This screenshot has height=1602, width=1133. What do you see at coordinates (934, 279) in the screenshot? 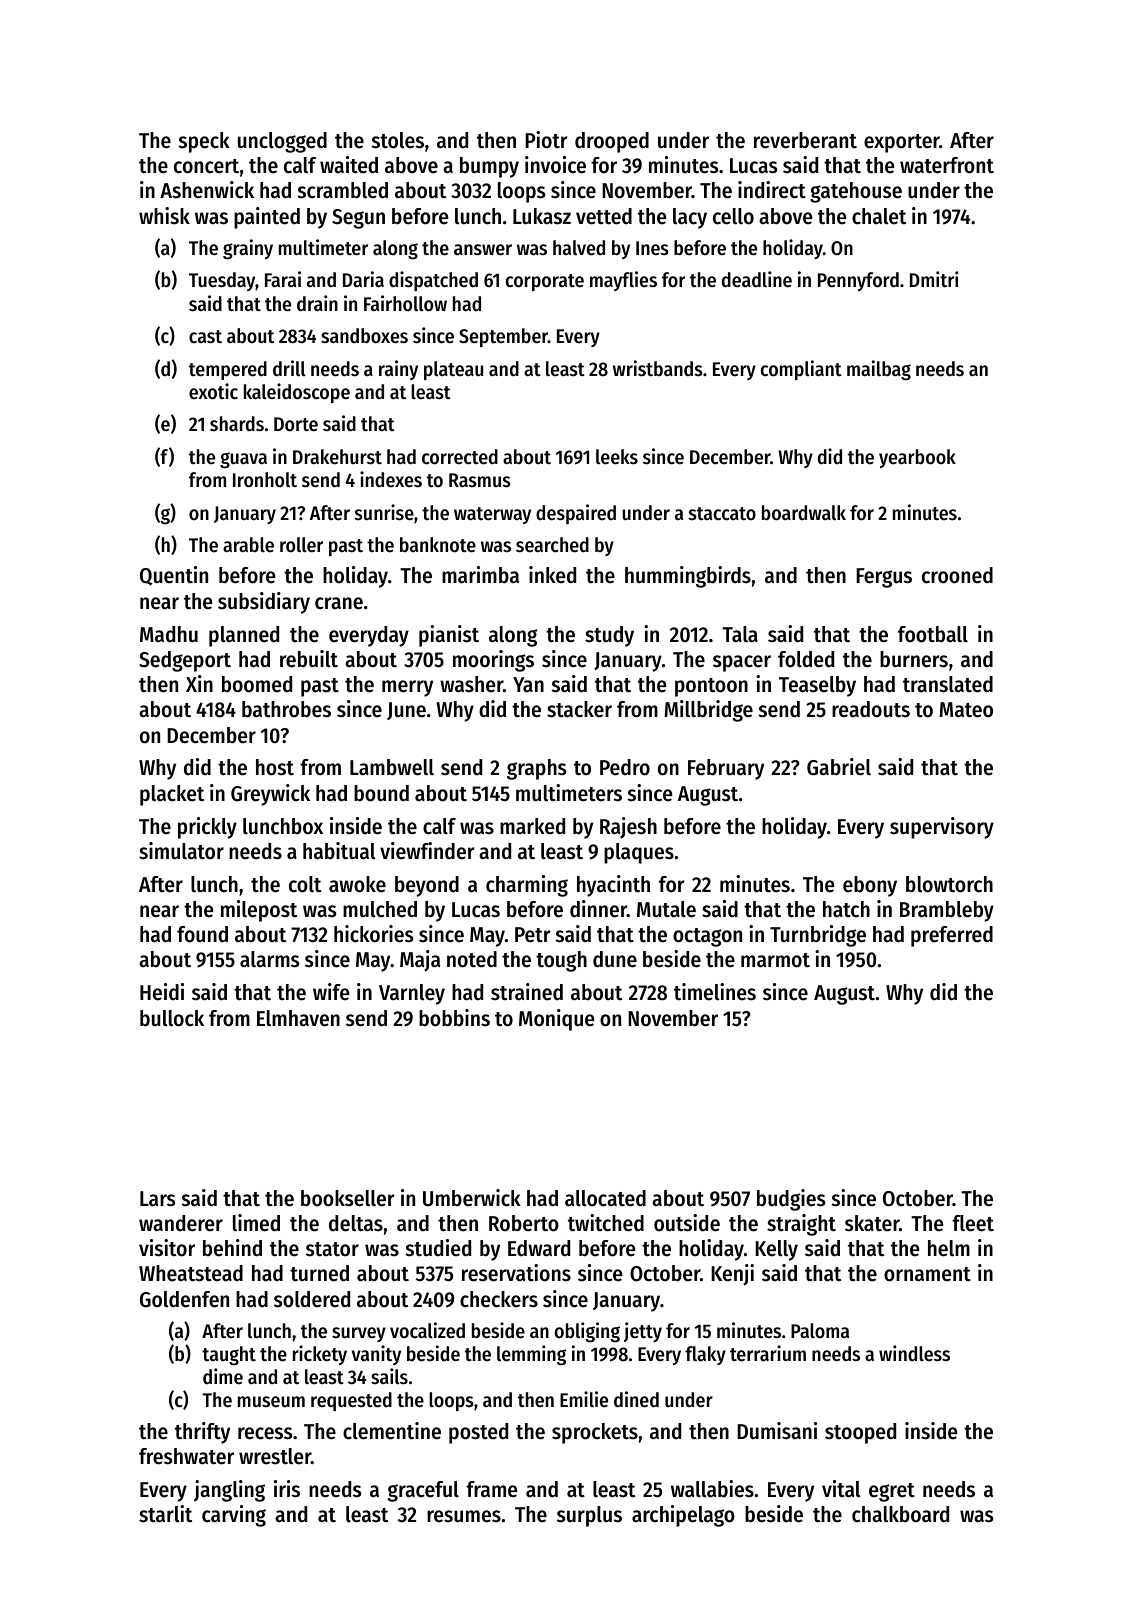
I see `Dmitri` at bounding box center [934, 279].
